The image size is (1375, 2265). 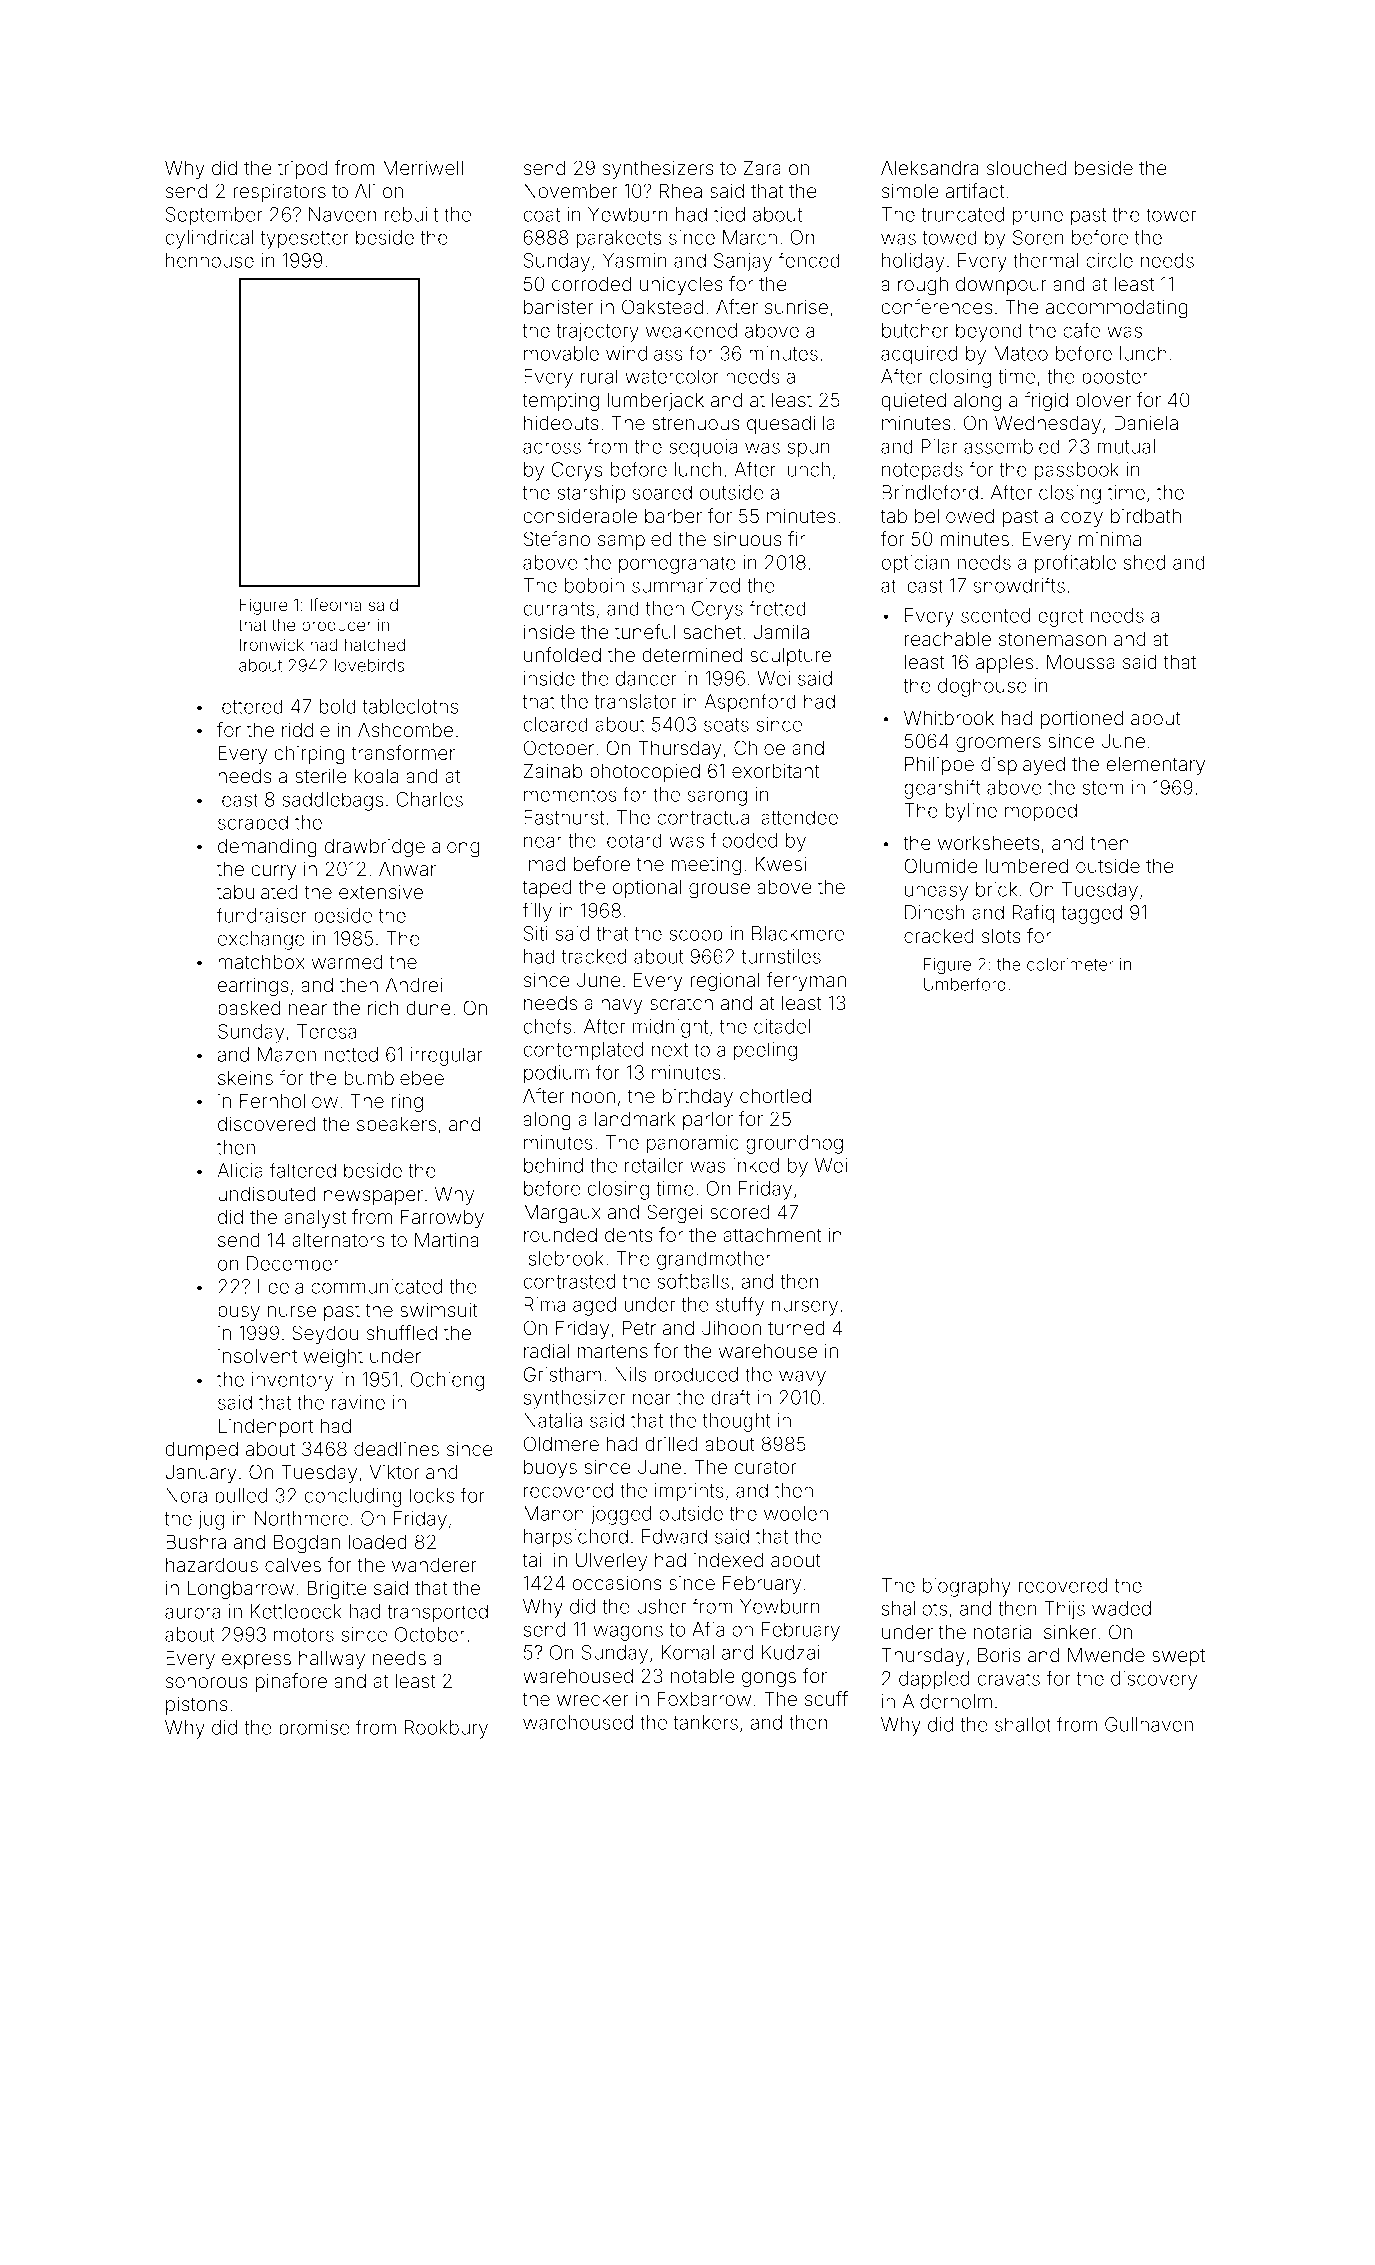 I want to click on currants, so click(x=558, y=609).
